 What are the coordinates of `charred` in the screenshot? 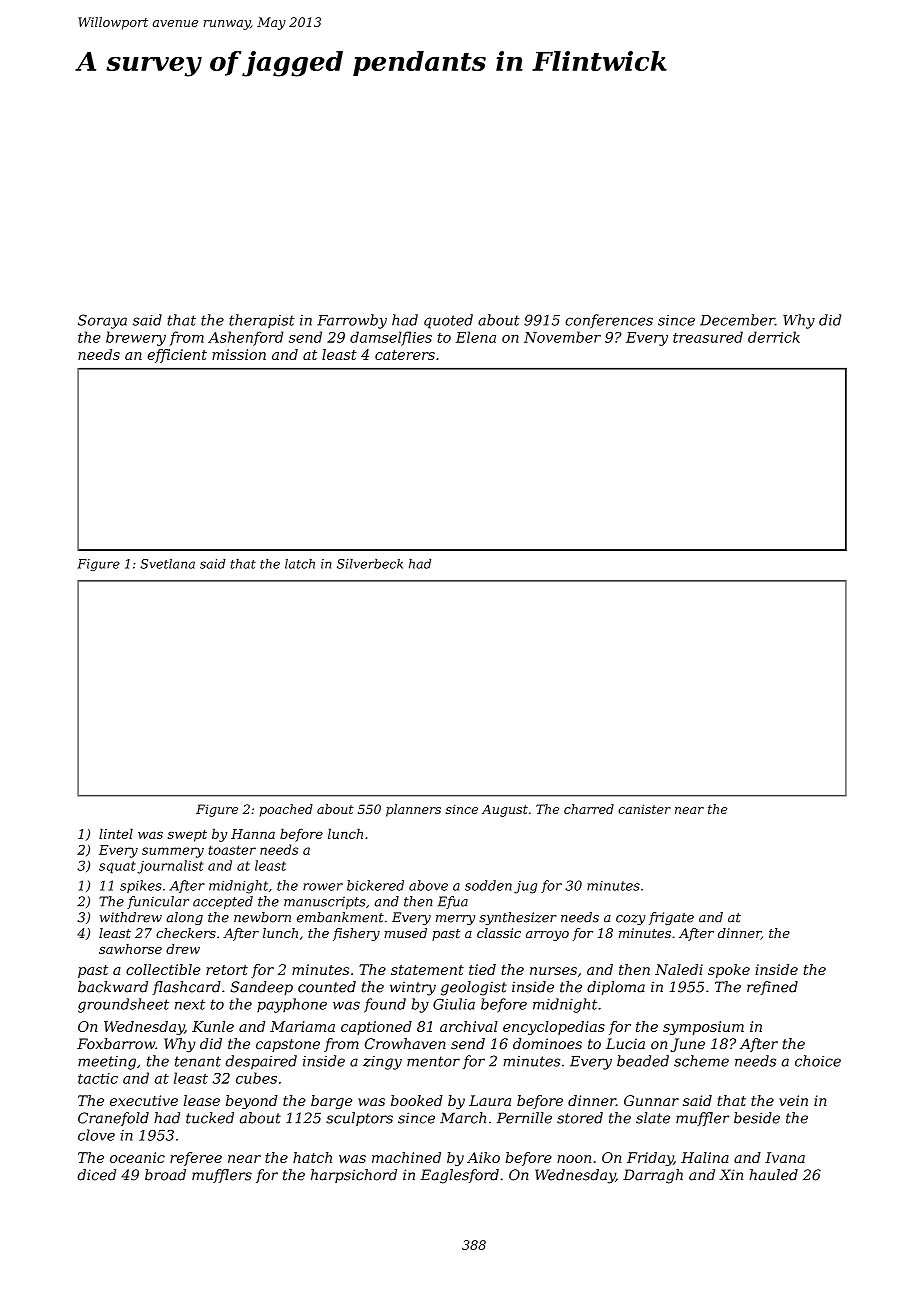 It's located at (589, 809).
